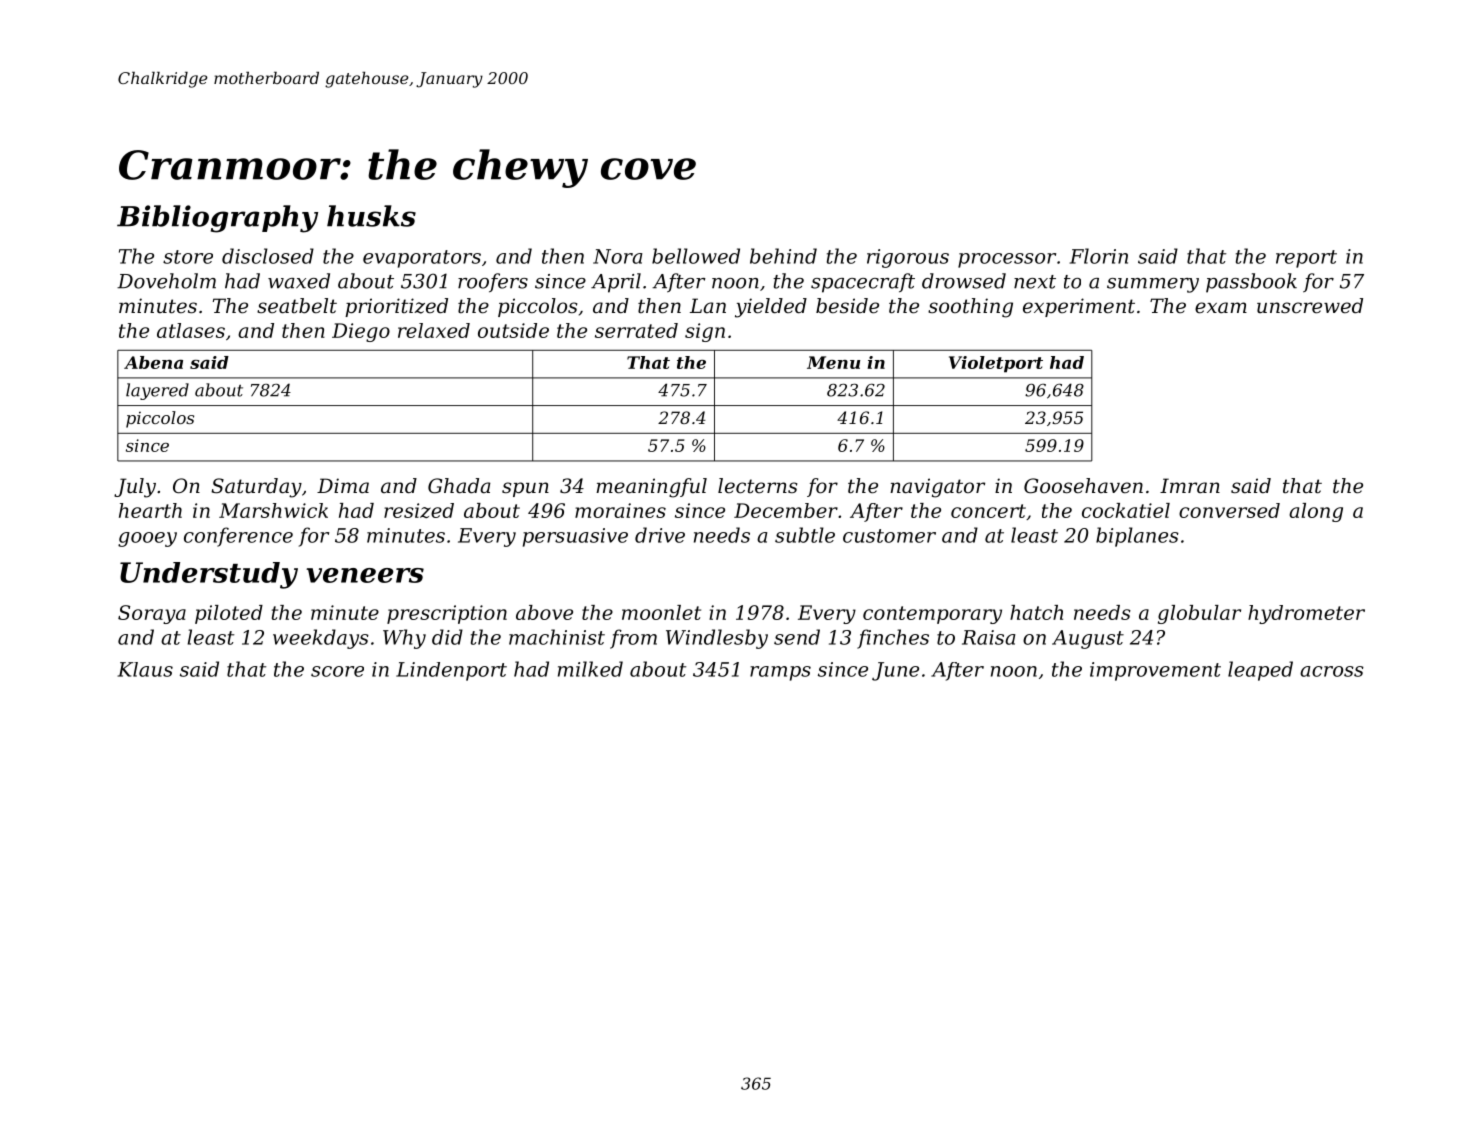  Describe the element at coordinates (996, 364) in the screenshot. I see `Violetport` at that location.
